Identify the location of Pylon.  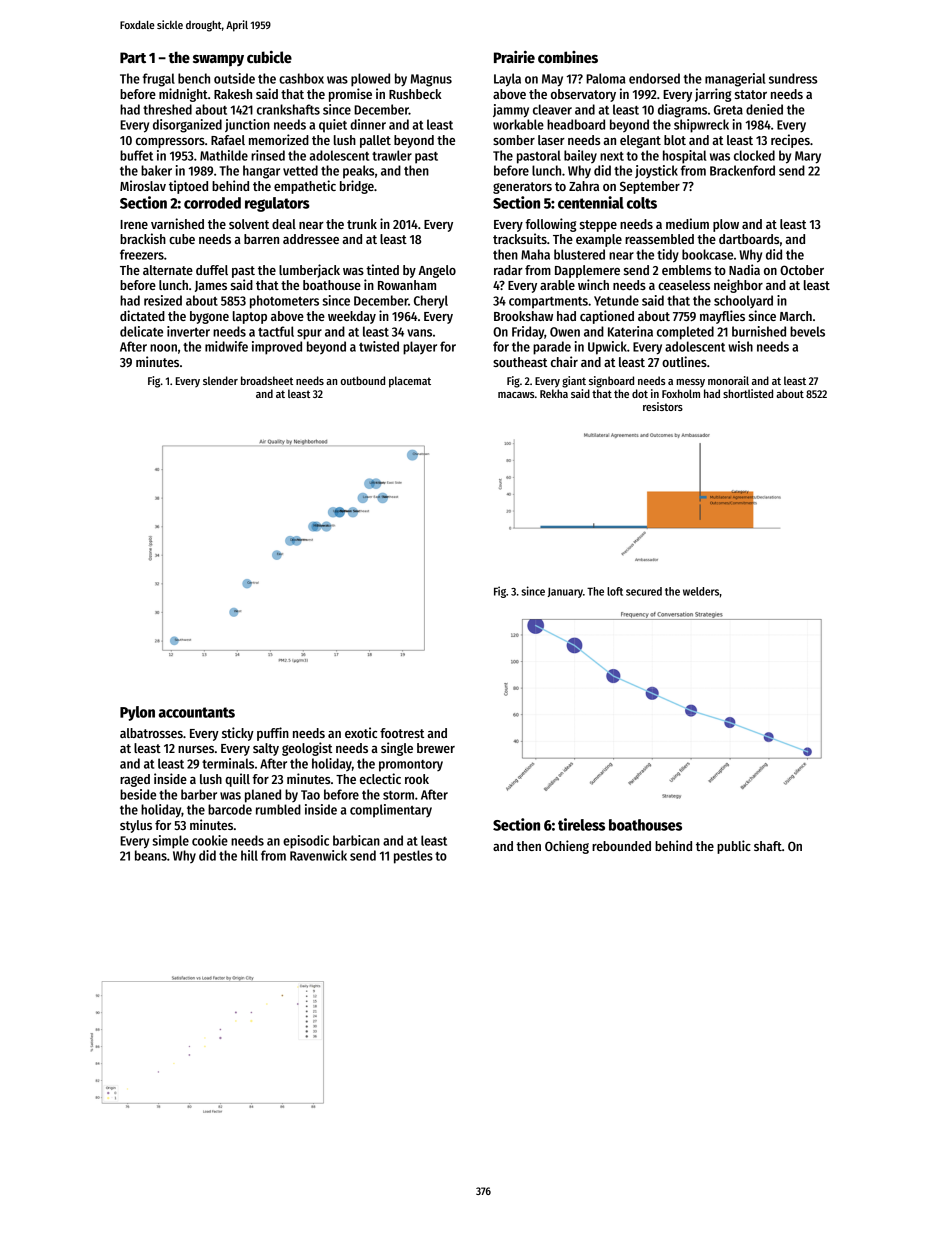
(137, 713).
